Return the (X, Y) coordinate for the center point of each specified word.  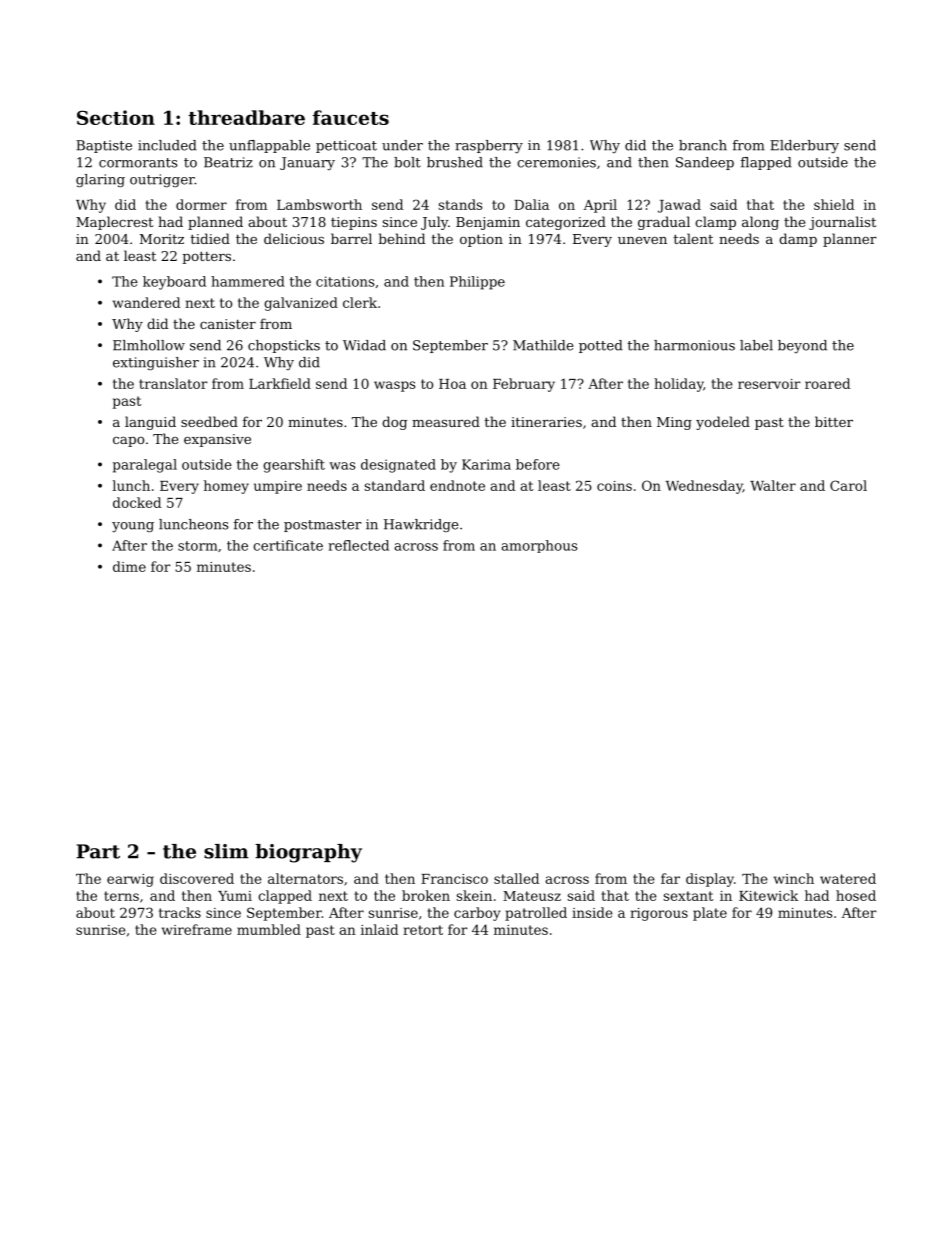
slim (226, 851)
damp (798, 240)
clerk (360, 302)
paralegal (145, 466)
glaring (100, 181)
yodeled (723, 423)
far (670, 878)
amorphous (539, 546)
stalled (516, 878)
